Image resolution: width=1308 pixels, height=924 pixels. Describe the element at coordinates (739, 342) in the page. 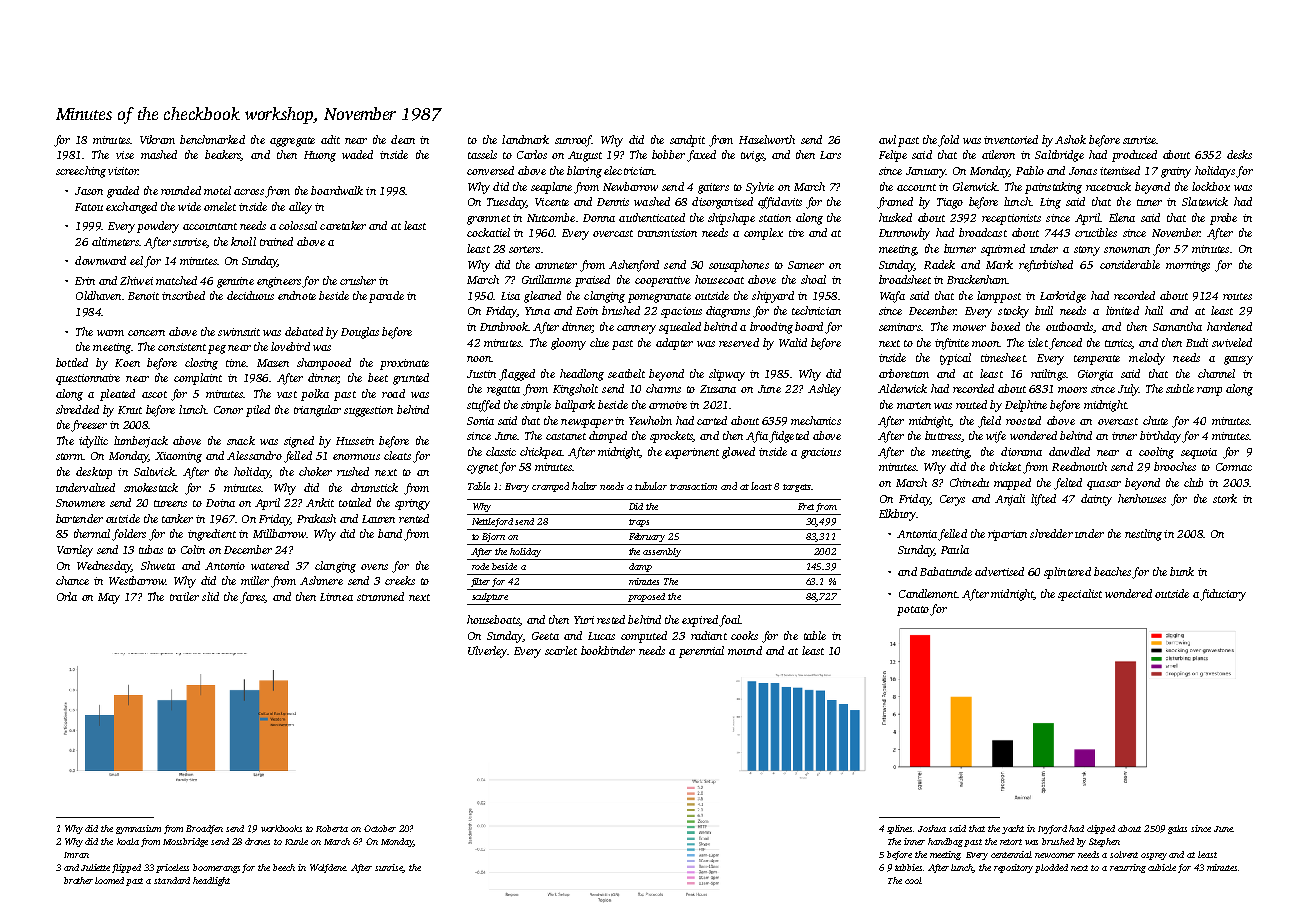

I see `reserved` at that location.
